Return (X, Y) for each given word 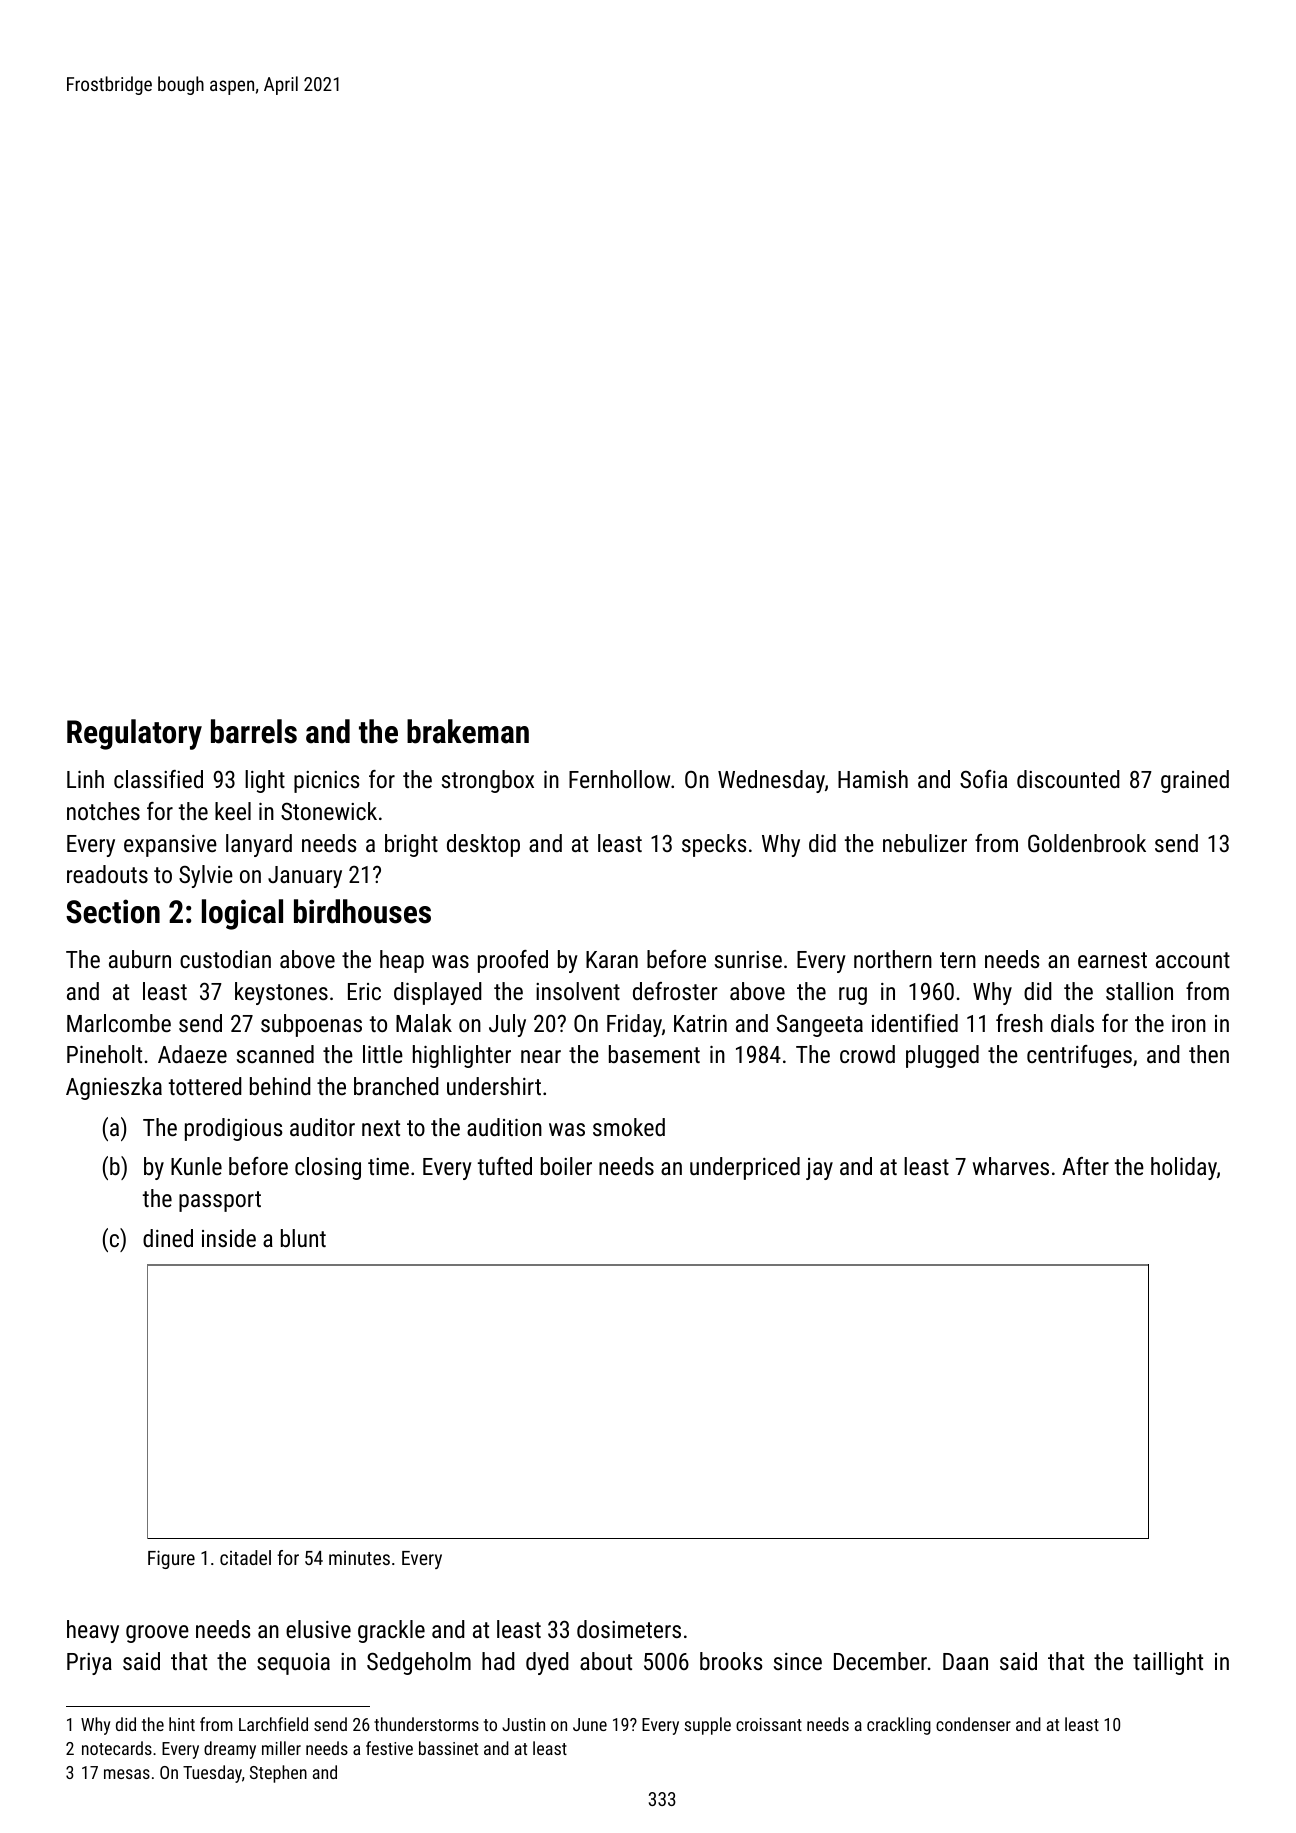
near (541, 1056)
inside (229, 1238)
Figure (171, 1559)
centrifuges (1079, 1056)
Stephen (278, 1774)
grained (1195, 781)
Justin (523, 1724)
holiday (1184, 1168)
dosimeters (629, 1629)
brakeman (468, 731)
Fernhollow (619, 779)
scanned (275, 1054)
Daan (965, 1661)
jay (819, 1169)
